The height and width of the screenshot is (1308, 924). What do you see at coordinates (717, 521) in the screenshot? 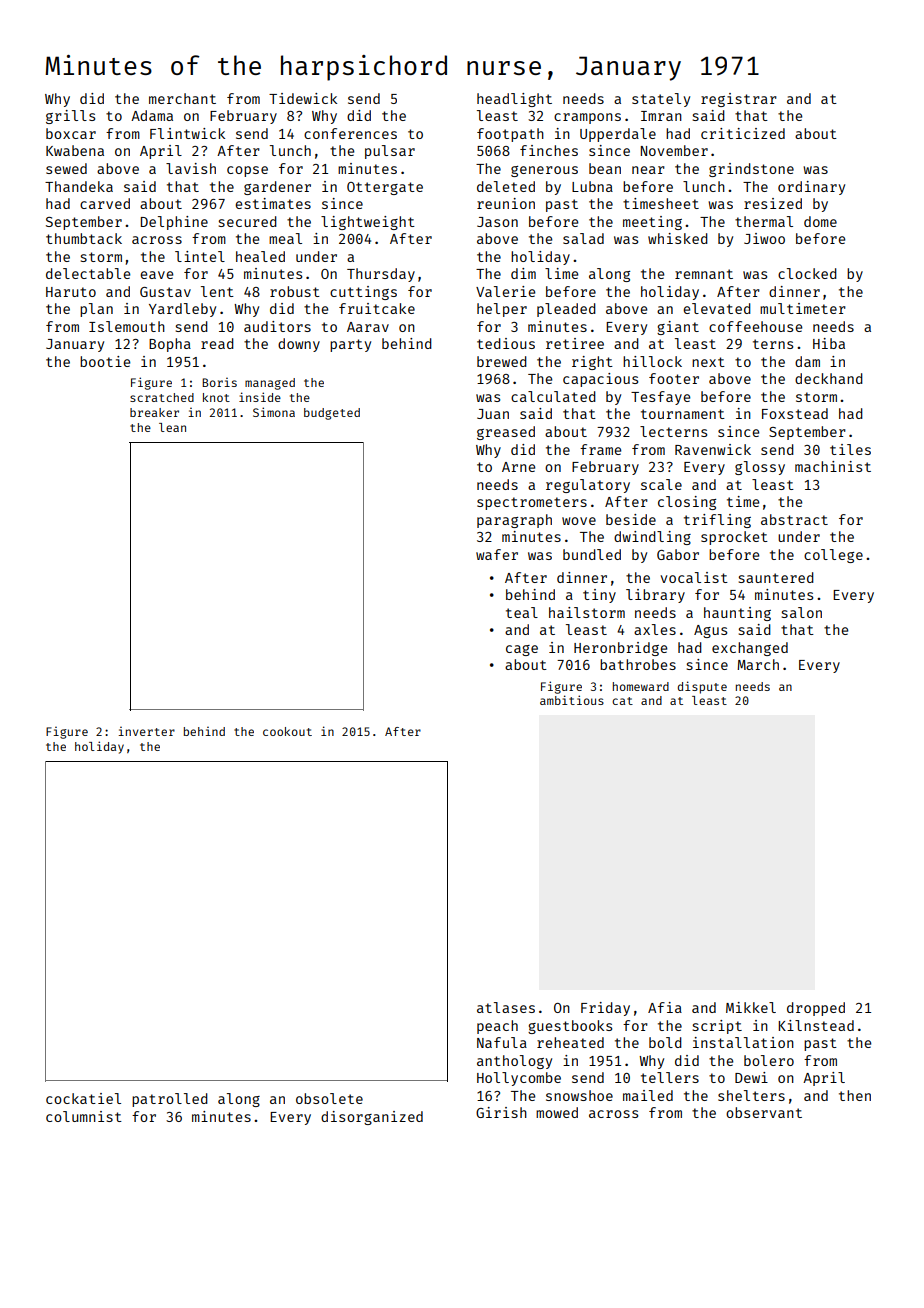
I see `trifling` at bounding box center [717, 521].
